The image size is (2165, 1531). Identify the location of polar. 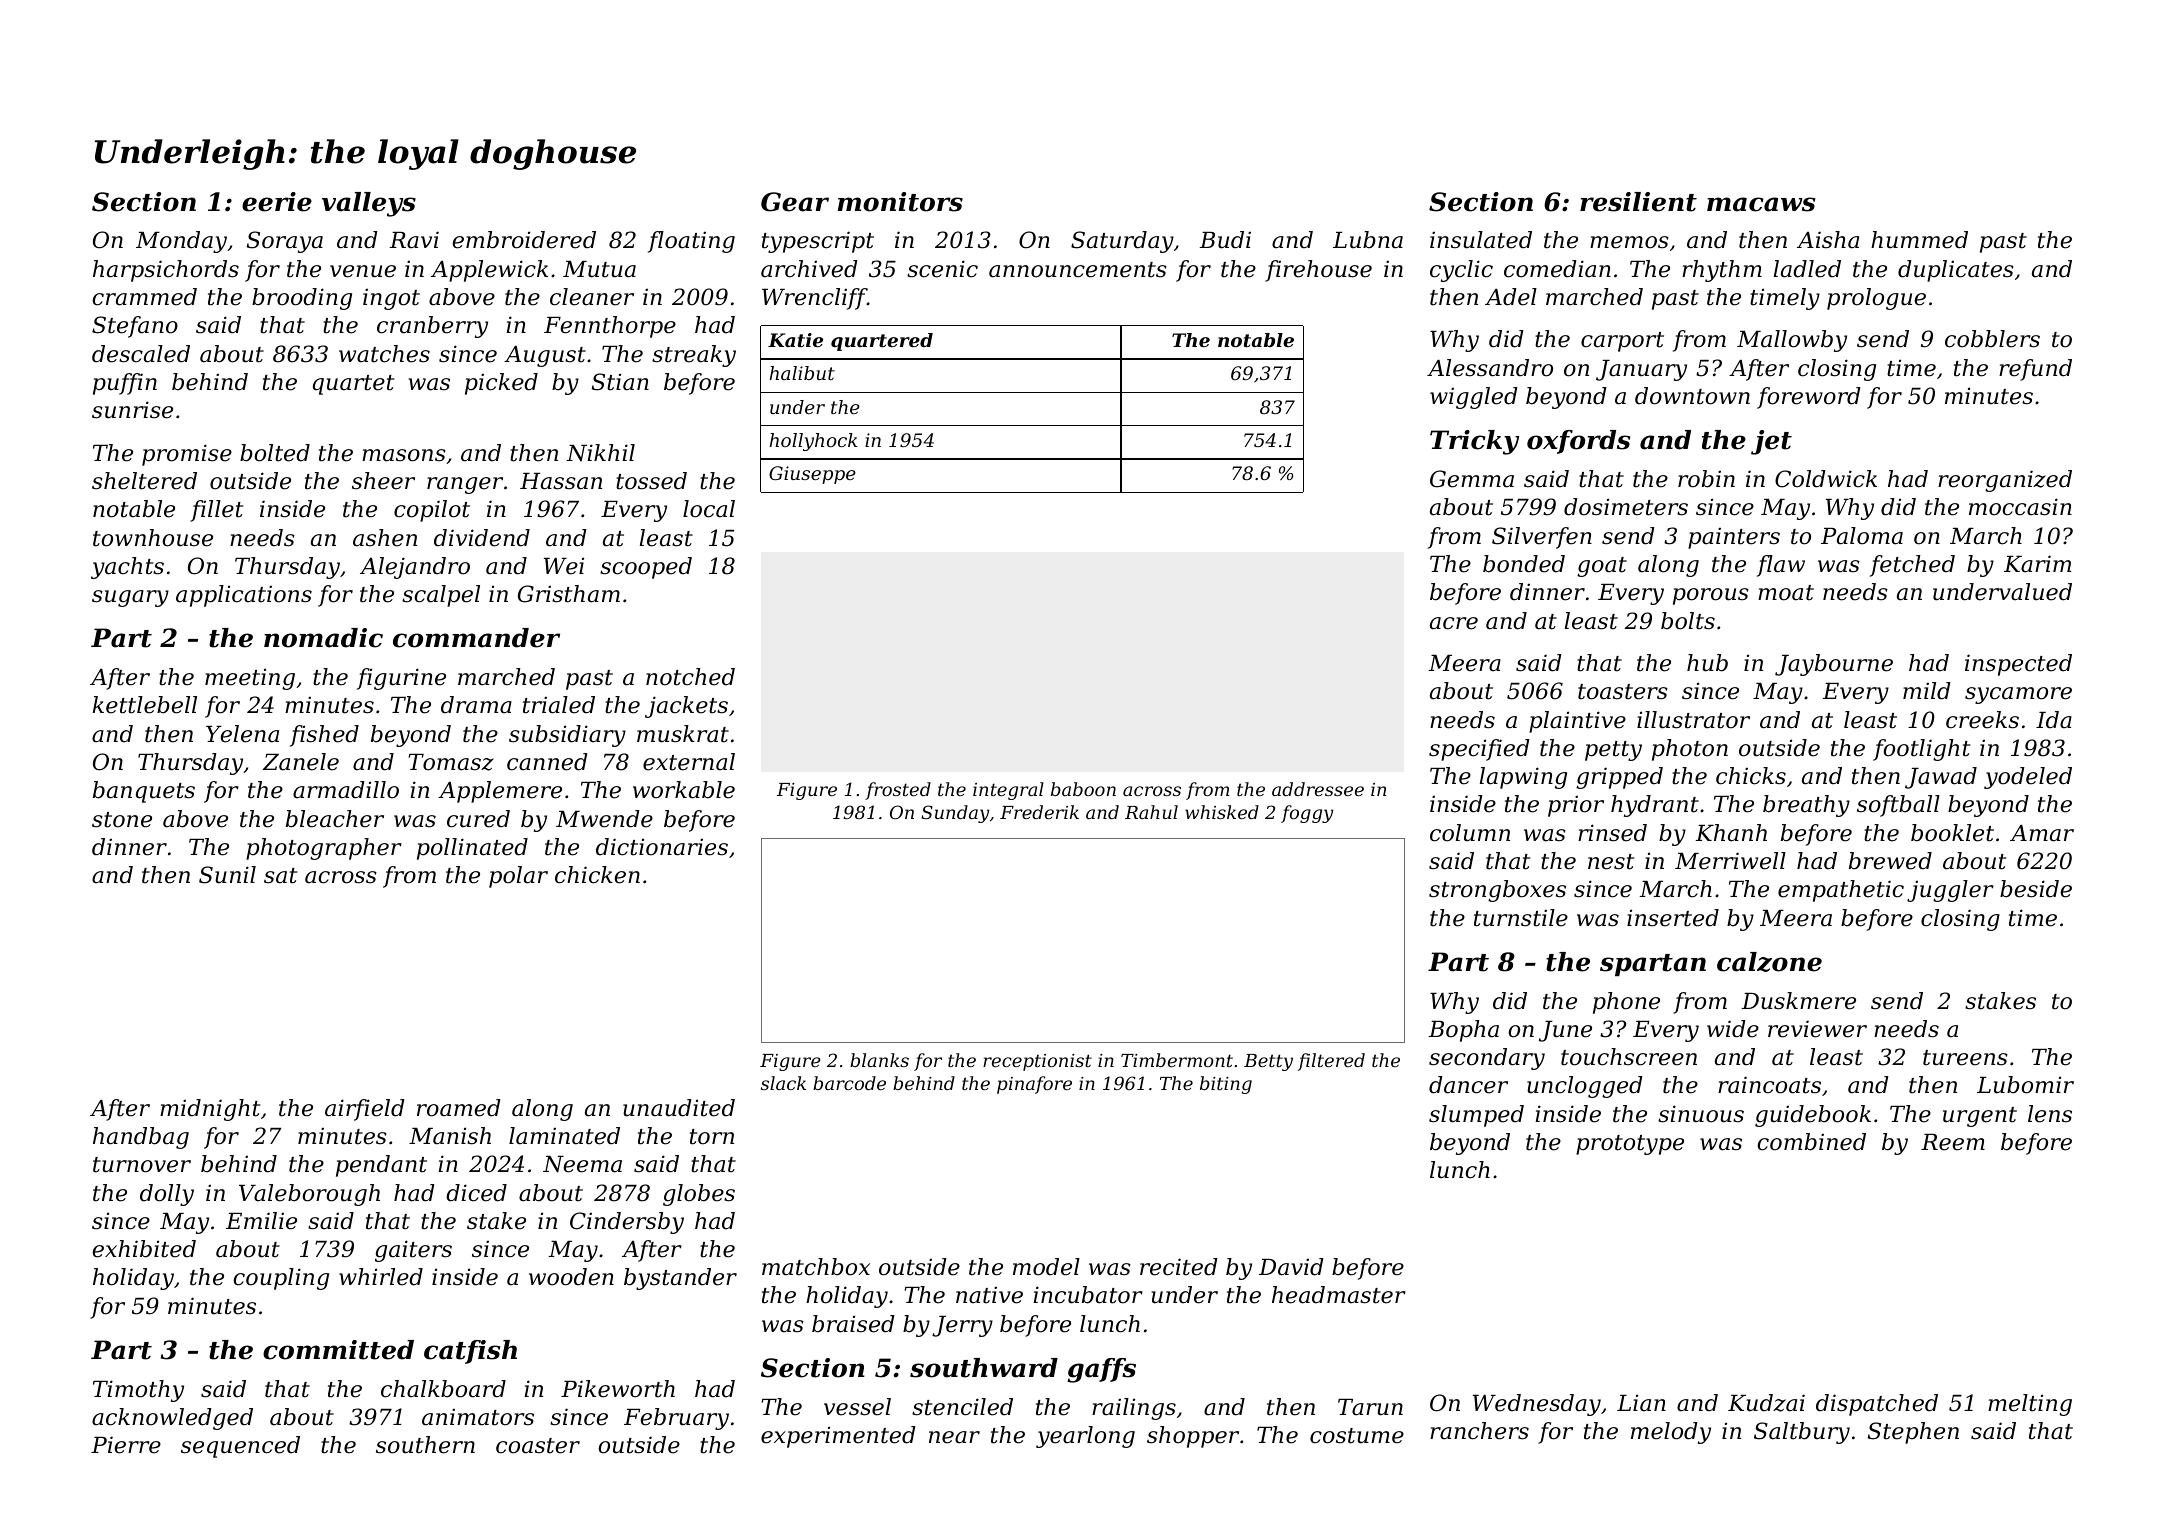
(518, 877).
